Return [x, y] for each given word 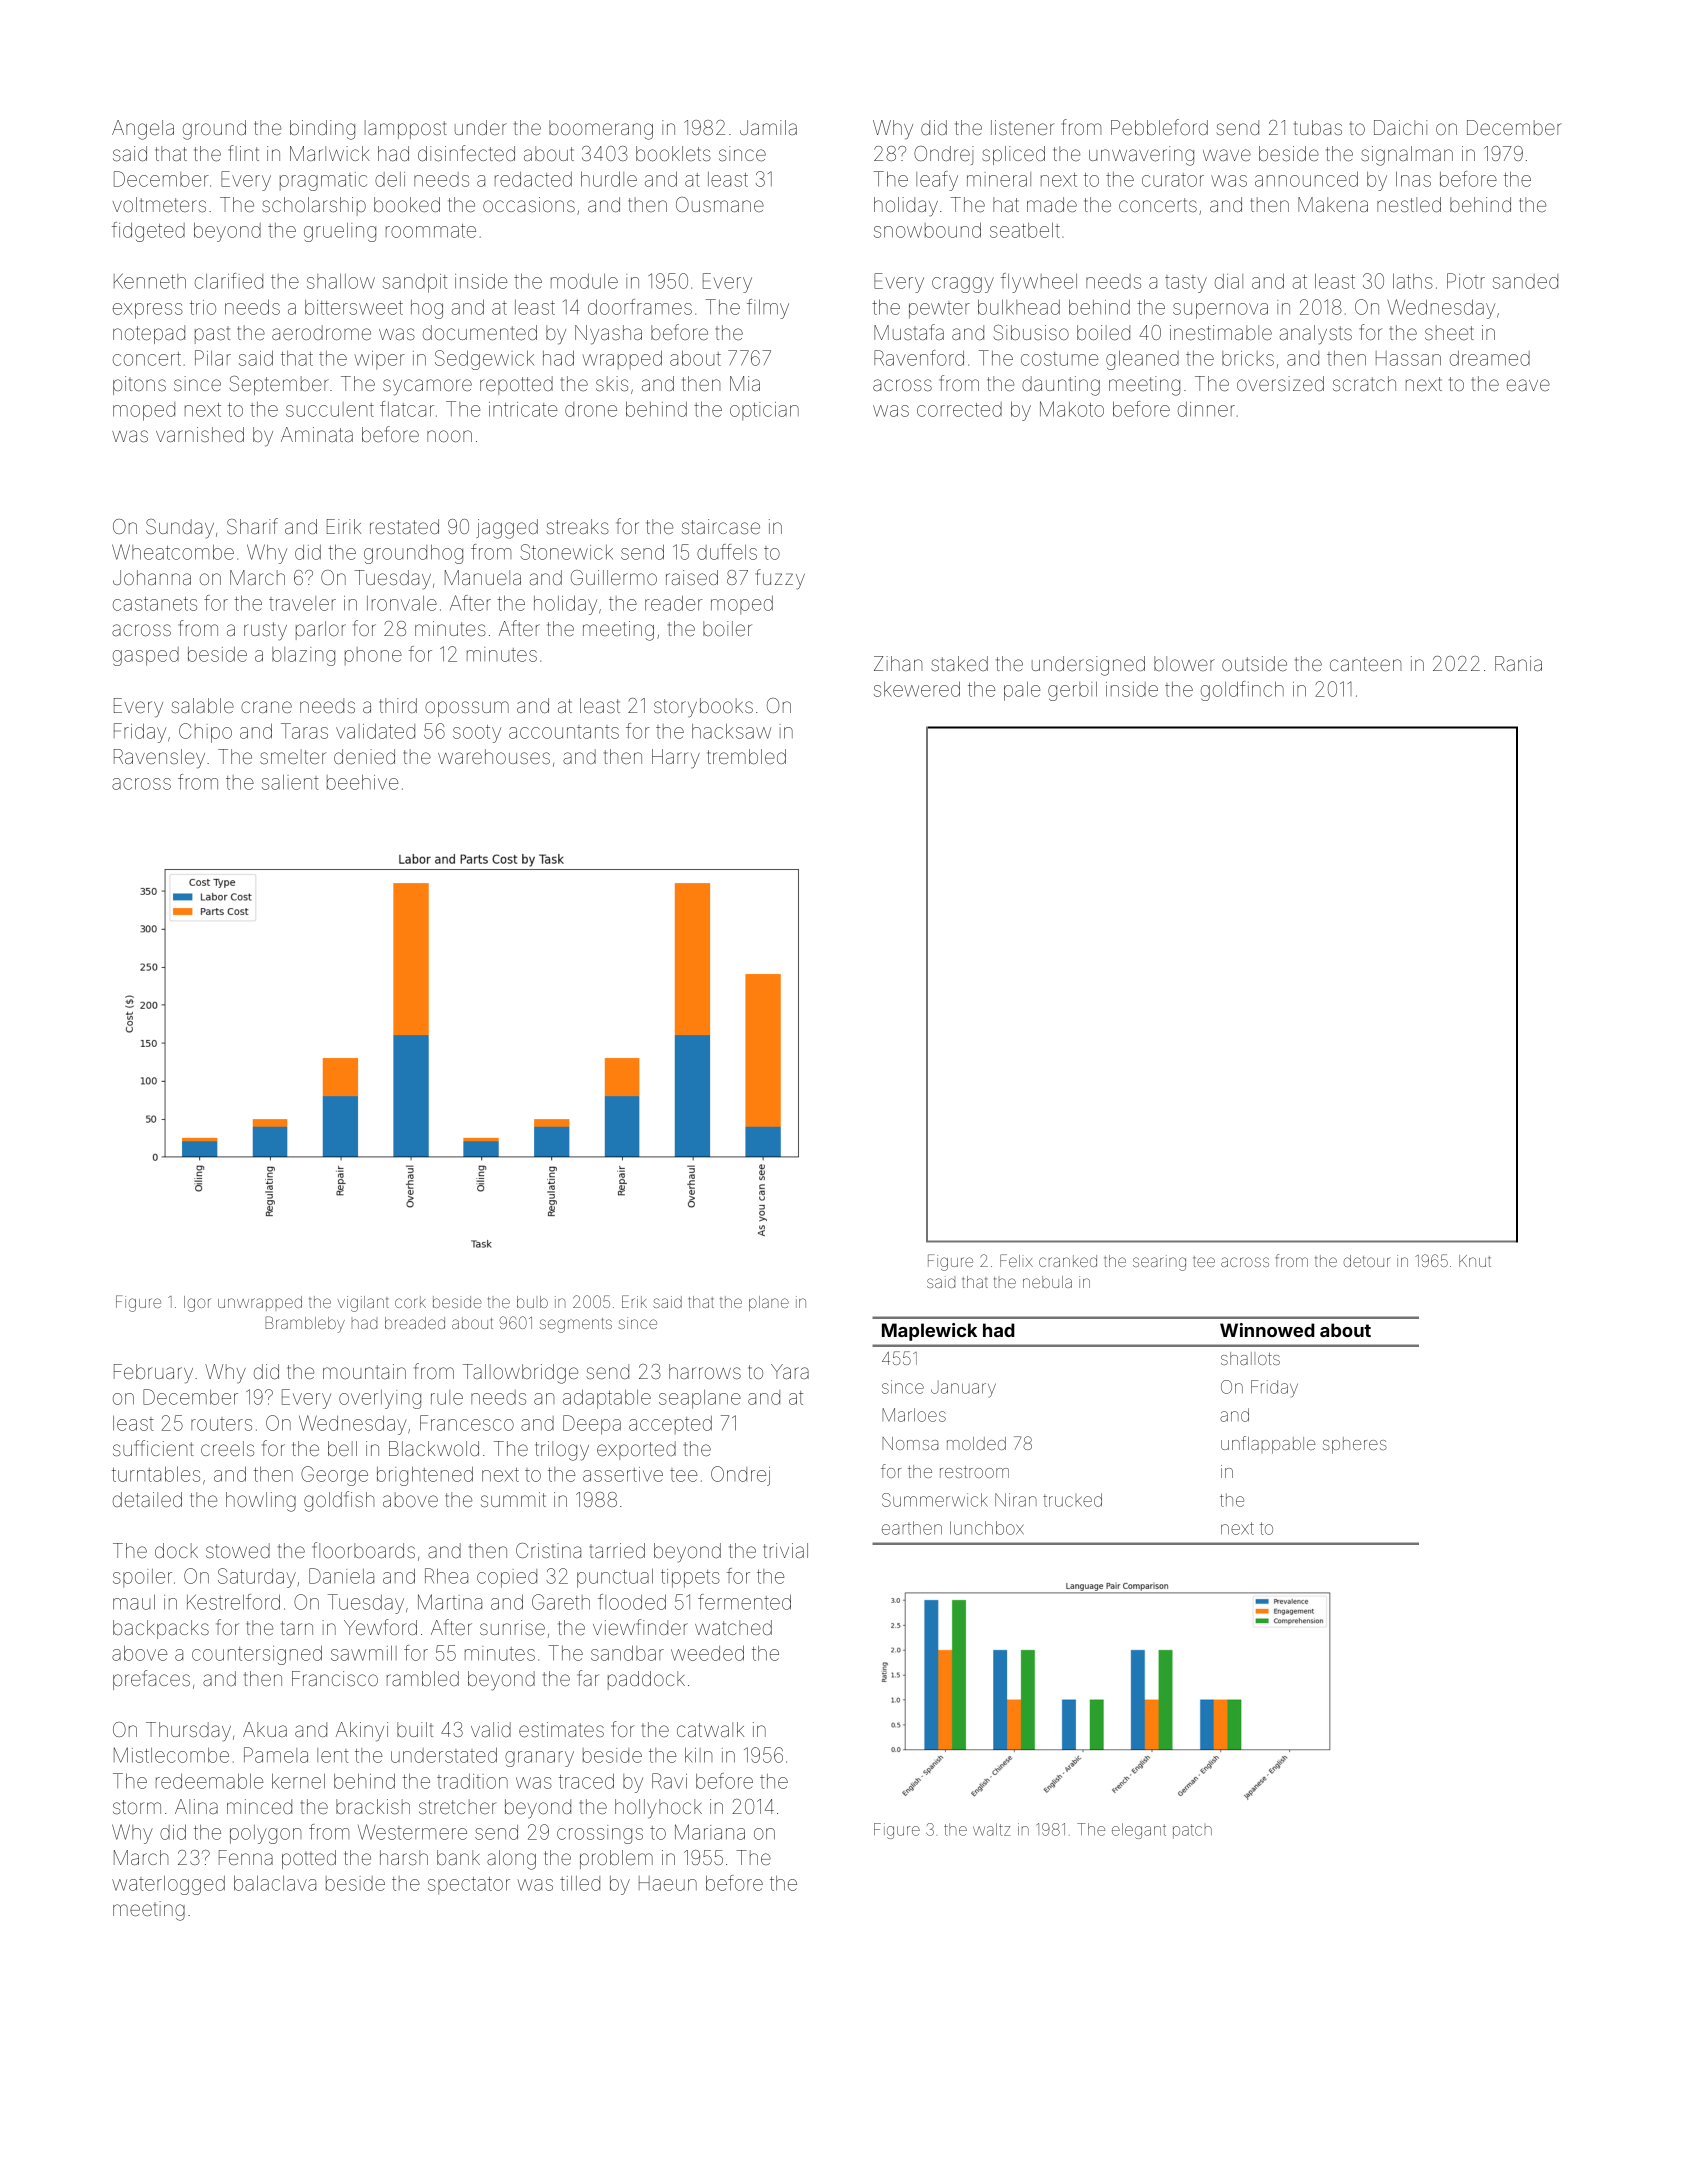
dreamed [1490, 358]
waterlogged [168, 1885]
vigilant [363, 1304]
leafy [937, 181]
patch [1192, 1831]
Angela [143, 130]
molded [976, 1443]
